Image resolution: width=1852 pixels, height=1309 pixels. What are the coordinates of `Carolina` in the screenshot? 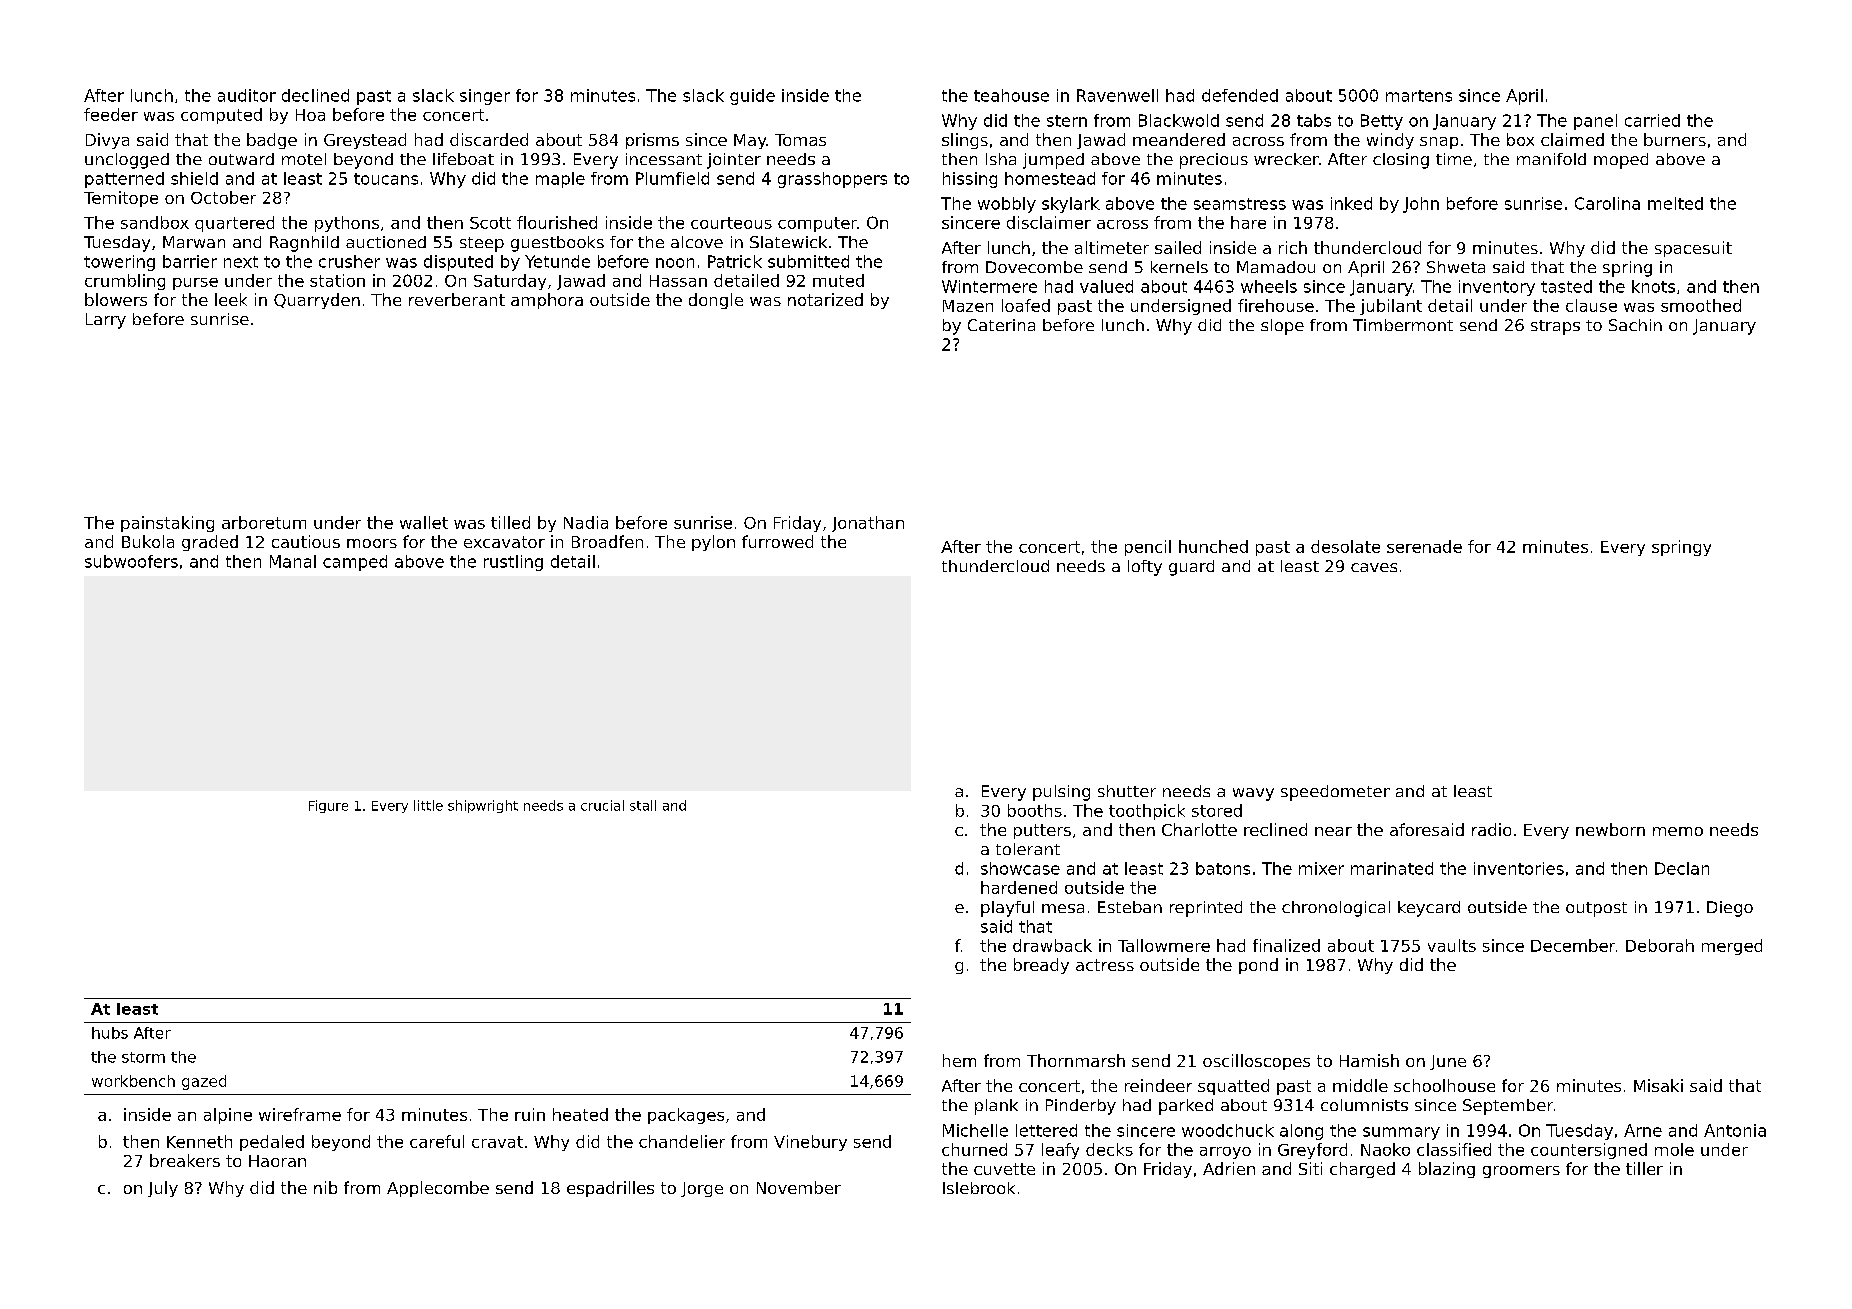 It's located at (1607, 203).
